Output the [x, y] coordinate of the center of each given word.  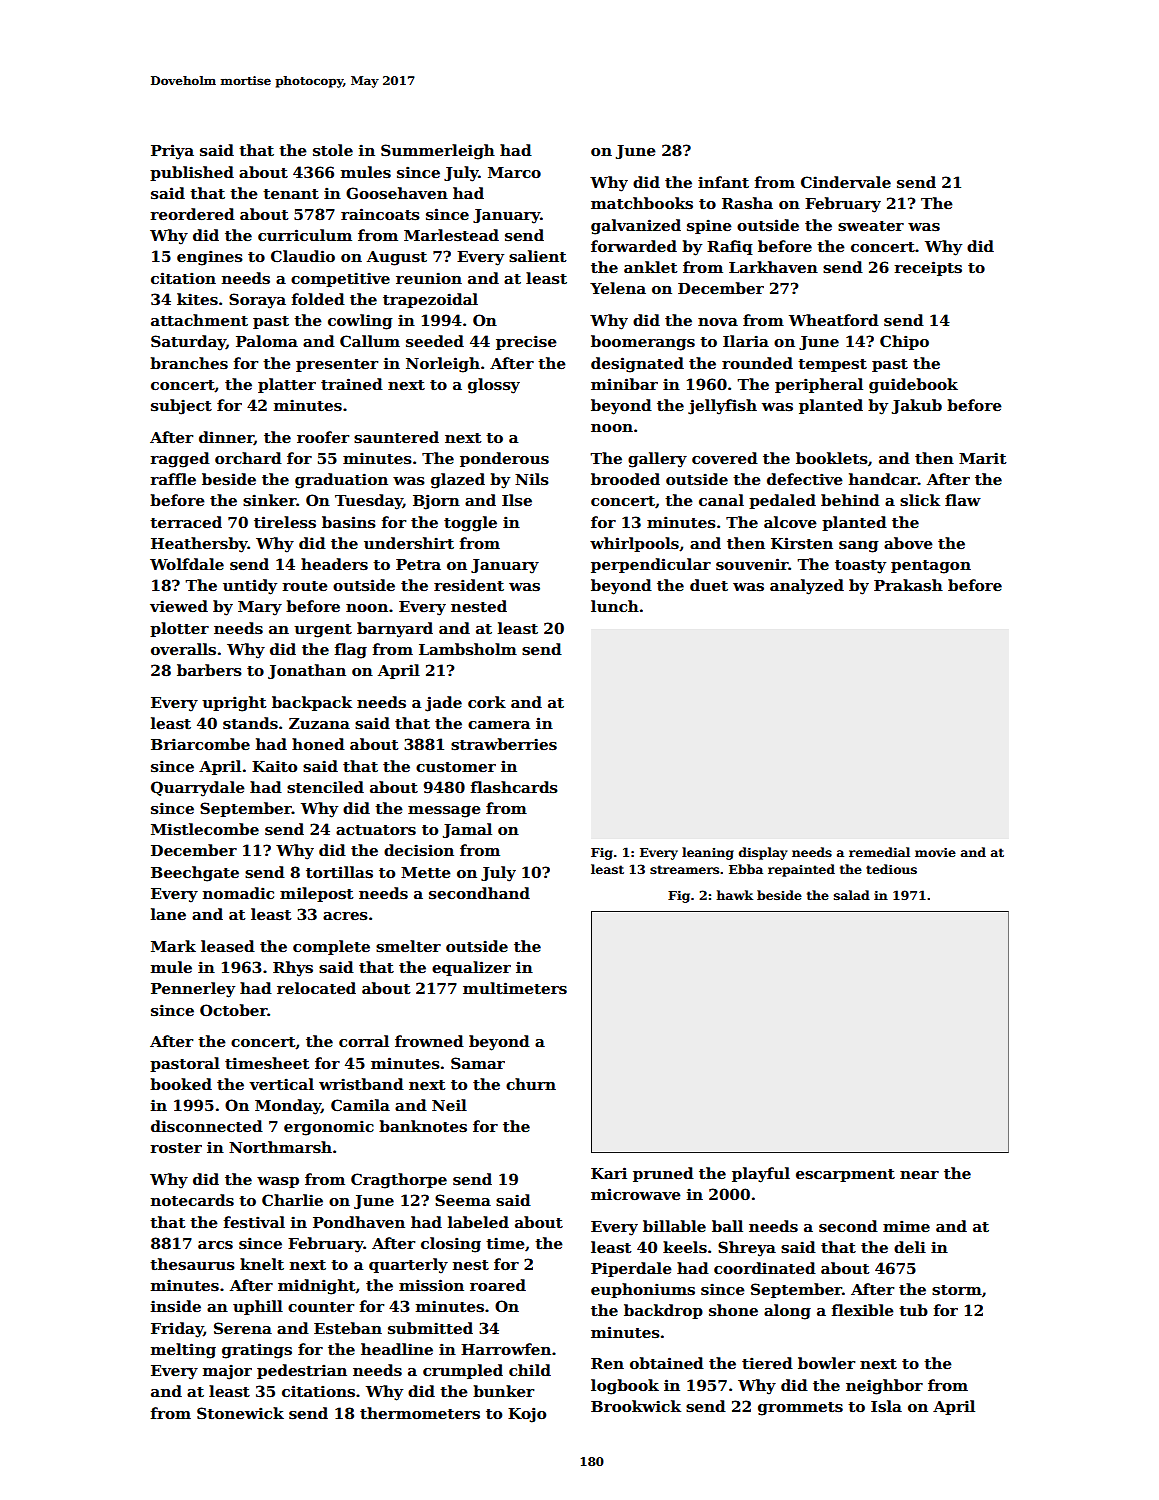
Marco [514, 172]
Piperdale [631, 1269]
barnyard [395, 630]
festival [254, 1222]
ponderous [504, 459]
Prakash [908, 585]
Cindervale [846, 182]
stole [333, 150]
